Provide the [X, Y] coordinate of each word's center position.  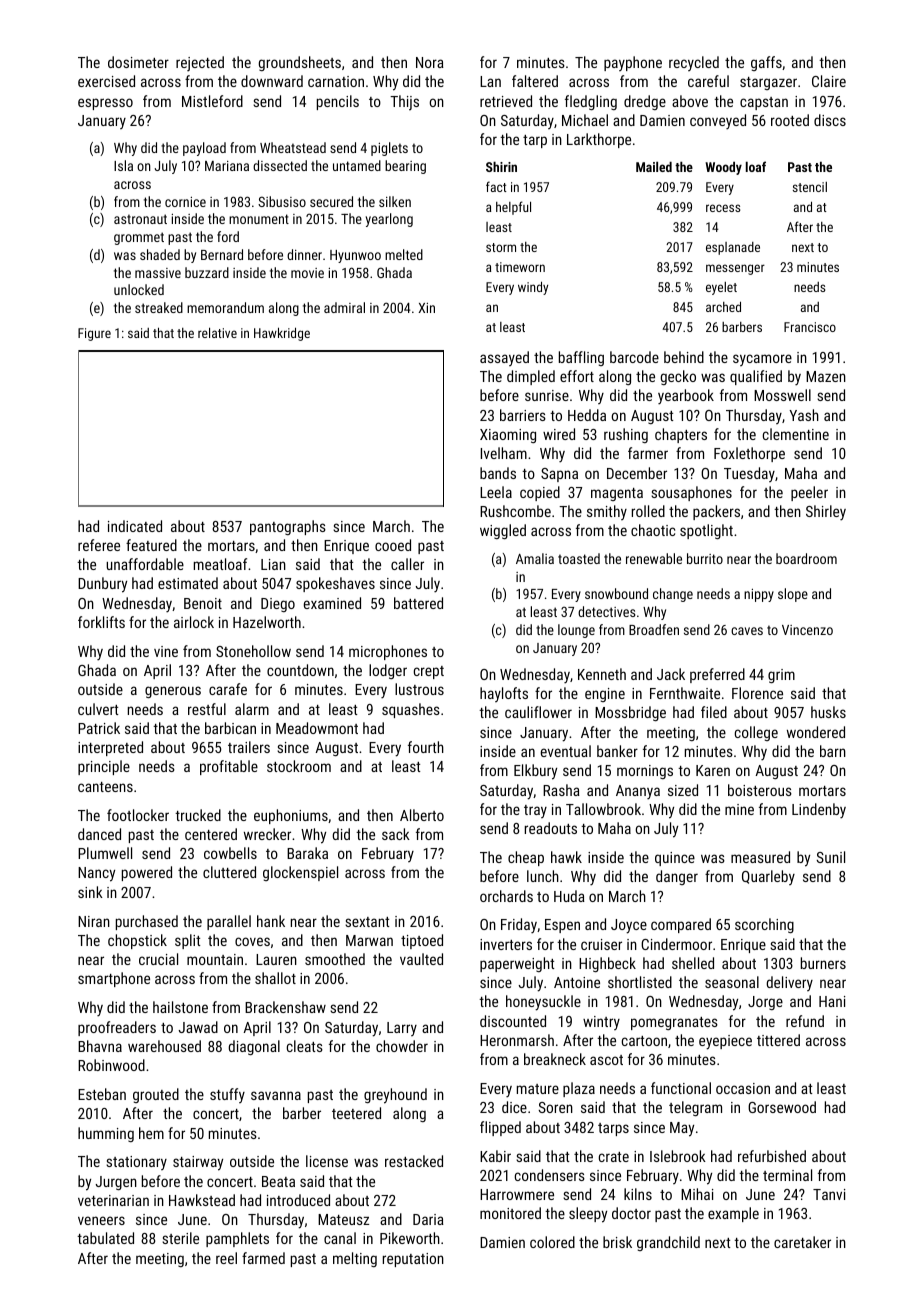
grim [781, 676]
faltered [535, 81]
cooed [393, 545]
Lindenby [819, 811]
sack [396, 834]
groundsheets [300, 63]
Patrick [99, 728]
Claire [829, 81]
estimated [188, 583]
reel [226, 1258]
